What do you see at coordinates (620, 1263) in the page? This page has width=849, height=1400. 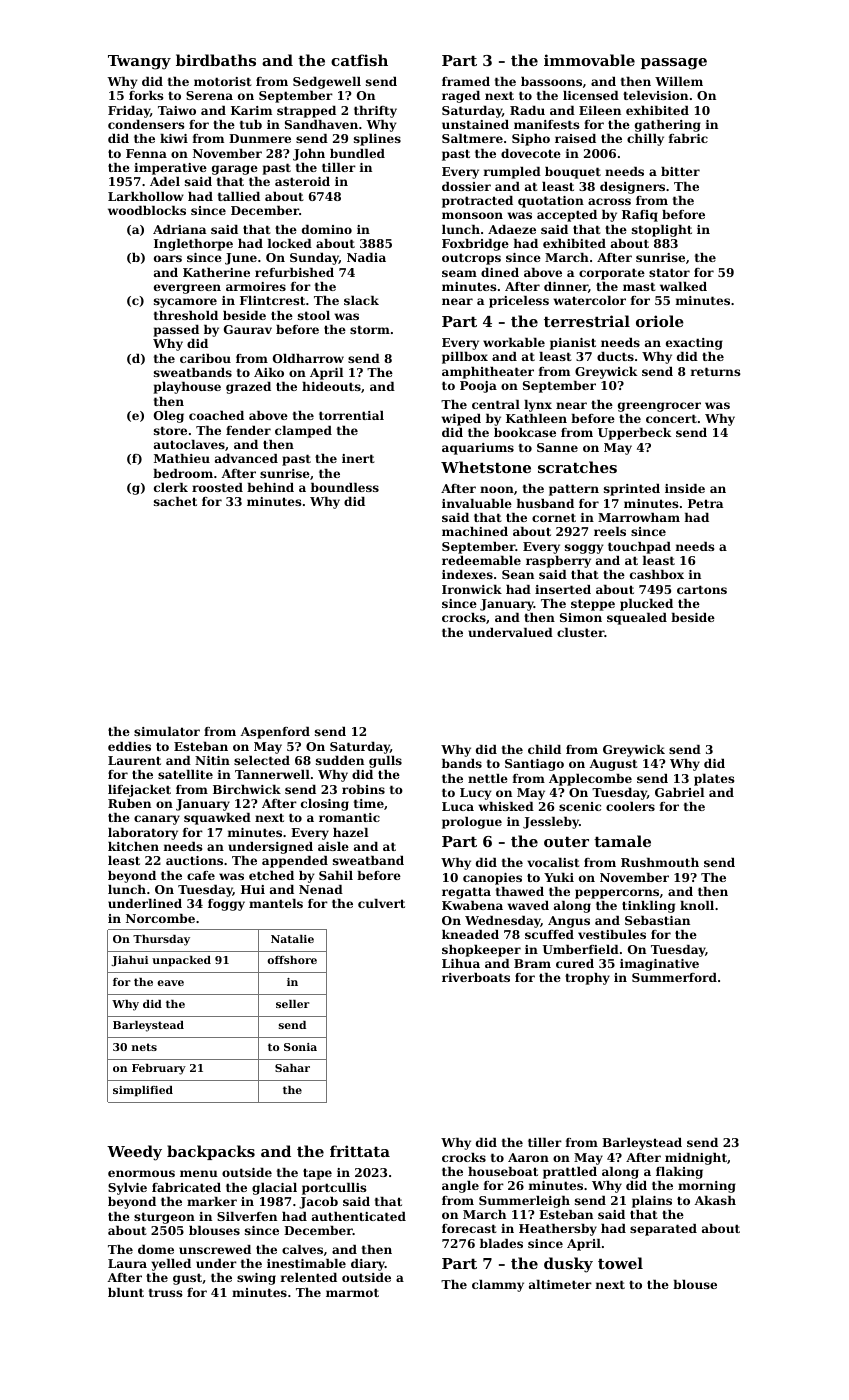 I see `towel` at bounding box center [620, 1263].
